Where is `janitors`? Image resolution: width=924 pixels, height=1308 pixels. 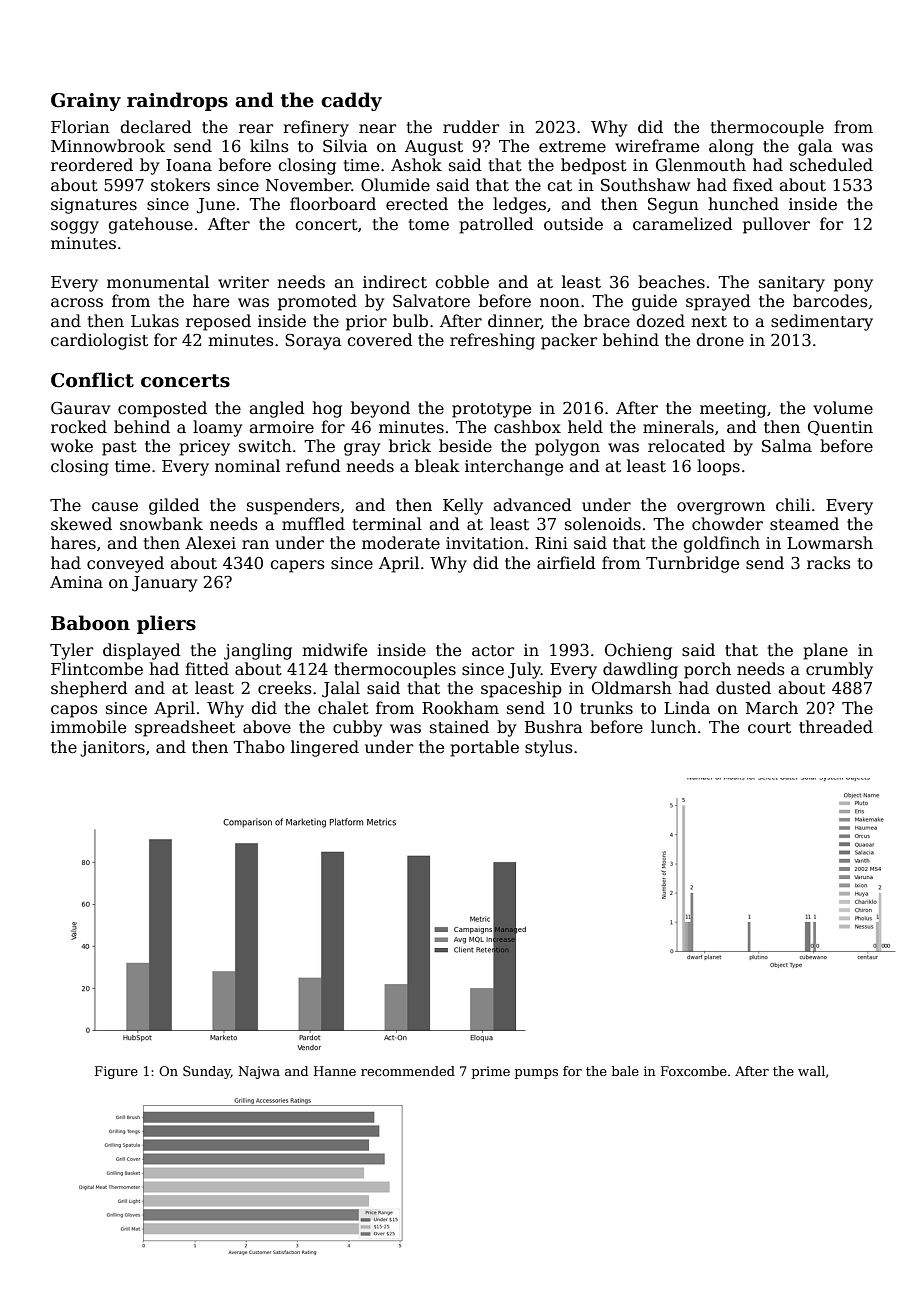
janitors is located at coordinates (112, 749).
